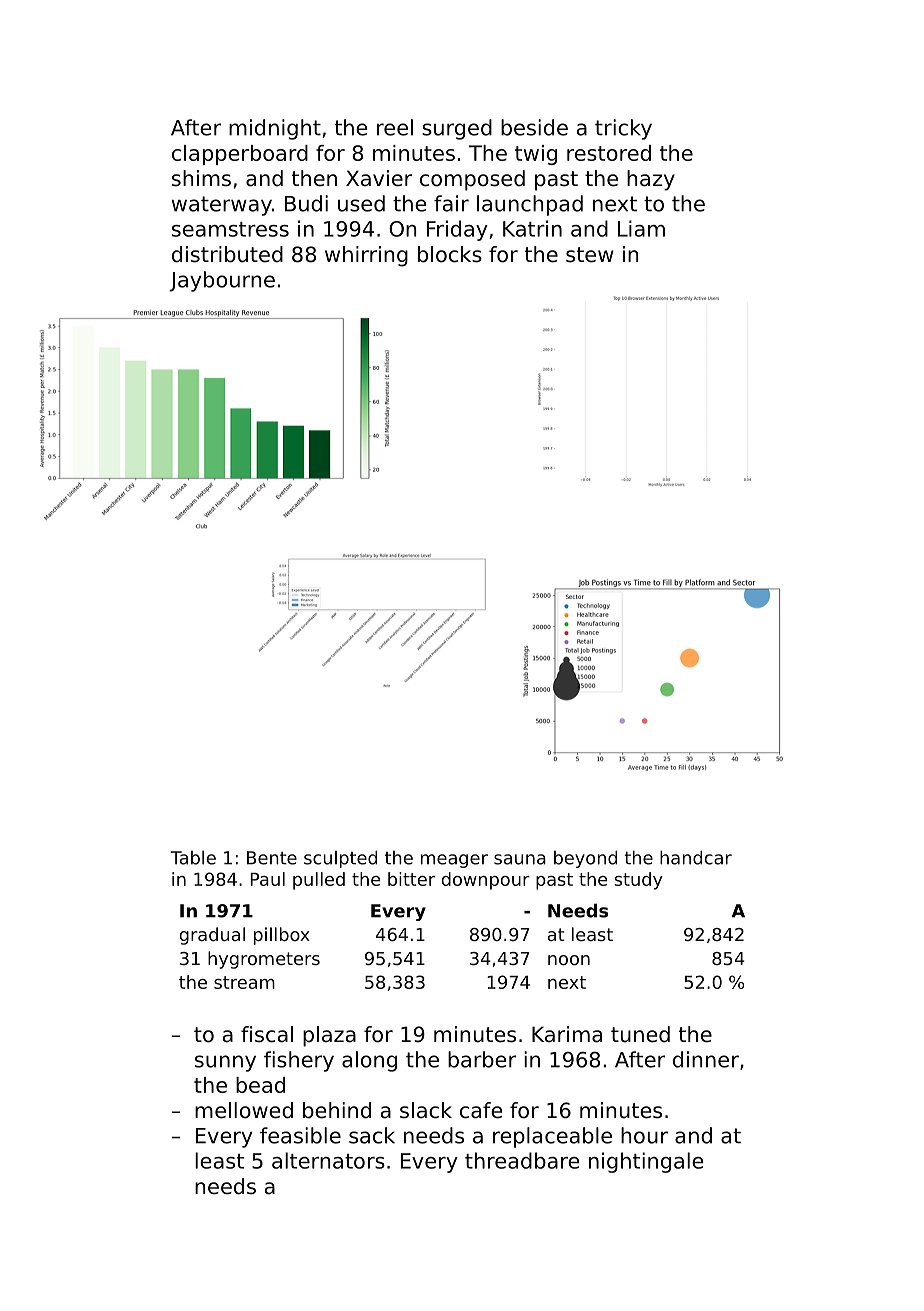 The height and width of the screenshot is (1311, 924). I want to click on mellowed, so click(244, 1110).
